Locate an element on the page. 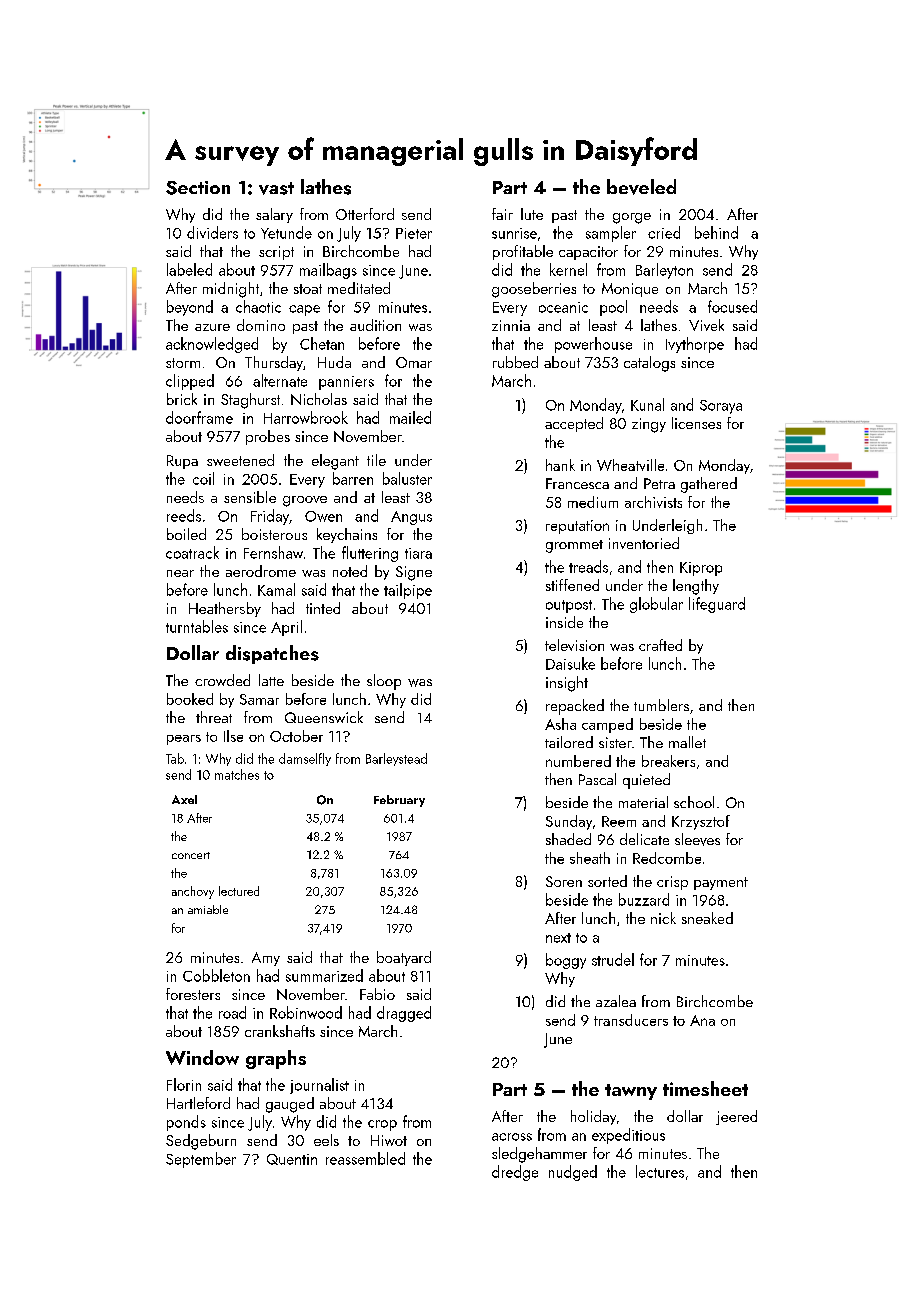 This document has height=1311, width=924. lifeguard is located at coordinates (717, 605).
